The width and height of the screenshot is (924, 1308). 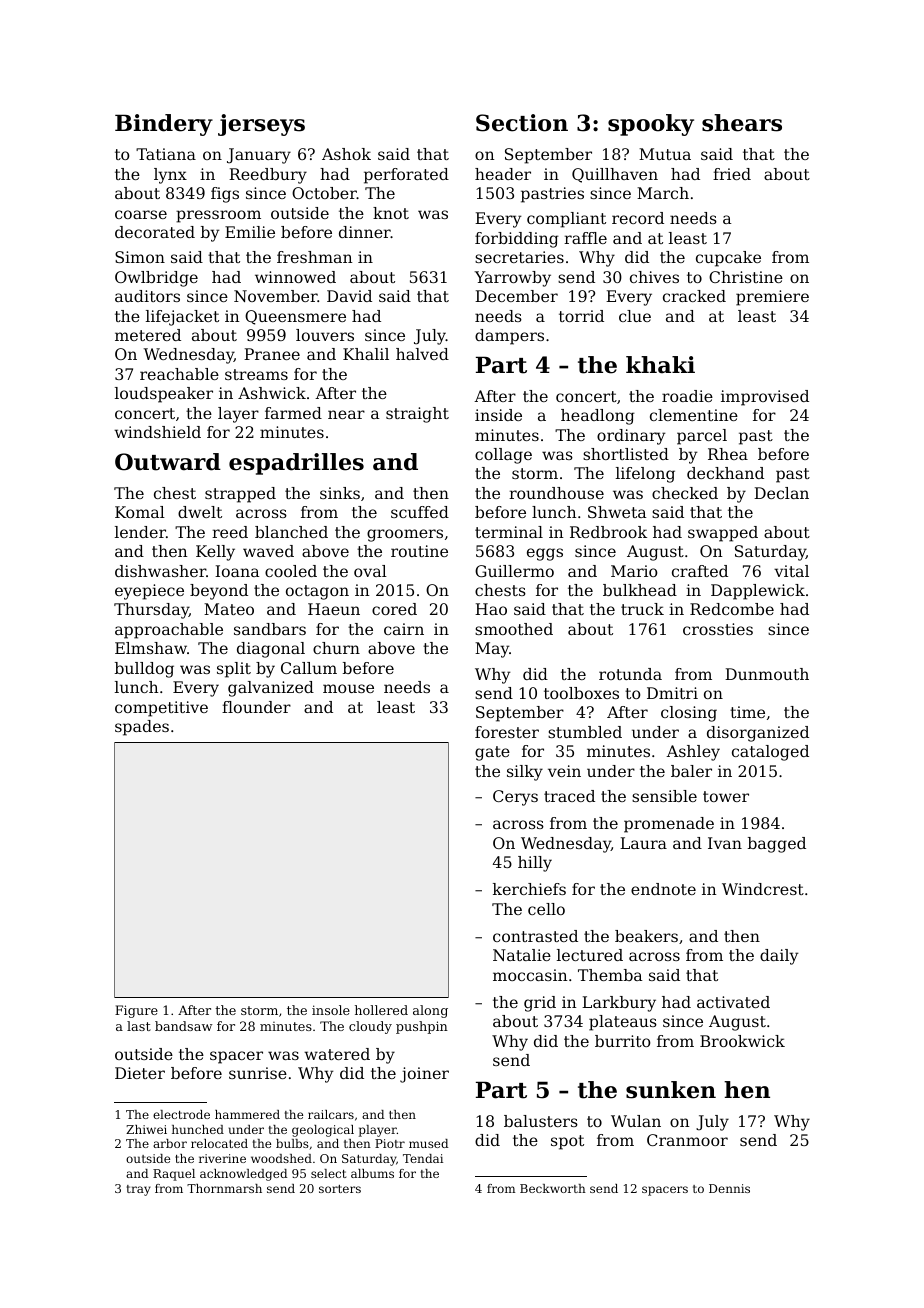 I want to click on Beckworth, so click(x=553, y=1188).
